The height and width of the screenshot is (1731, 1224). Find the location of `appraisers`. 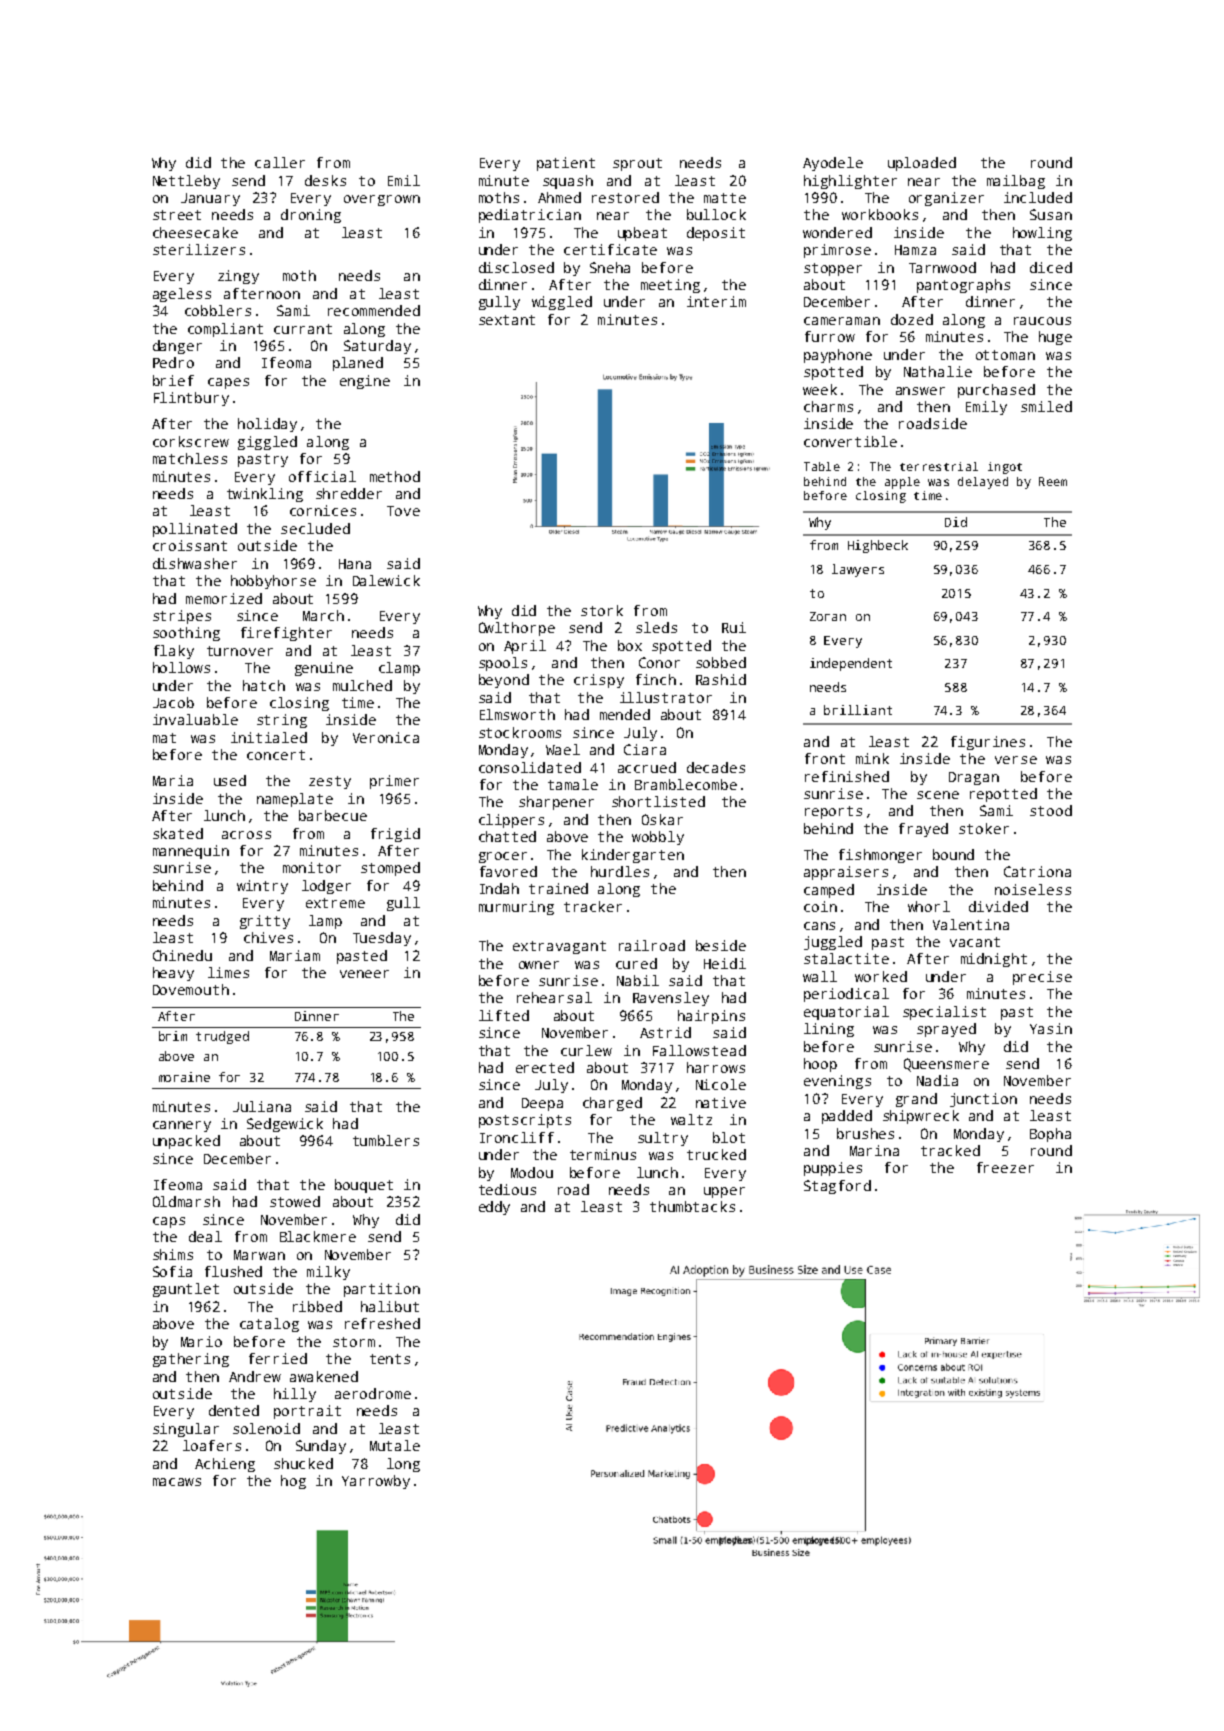

appraisers is located at coordinates (846, 873).
